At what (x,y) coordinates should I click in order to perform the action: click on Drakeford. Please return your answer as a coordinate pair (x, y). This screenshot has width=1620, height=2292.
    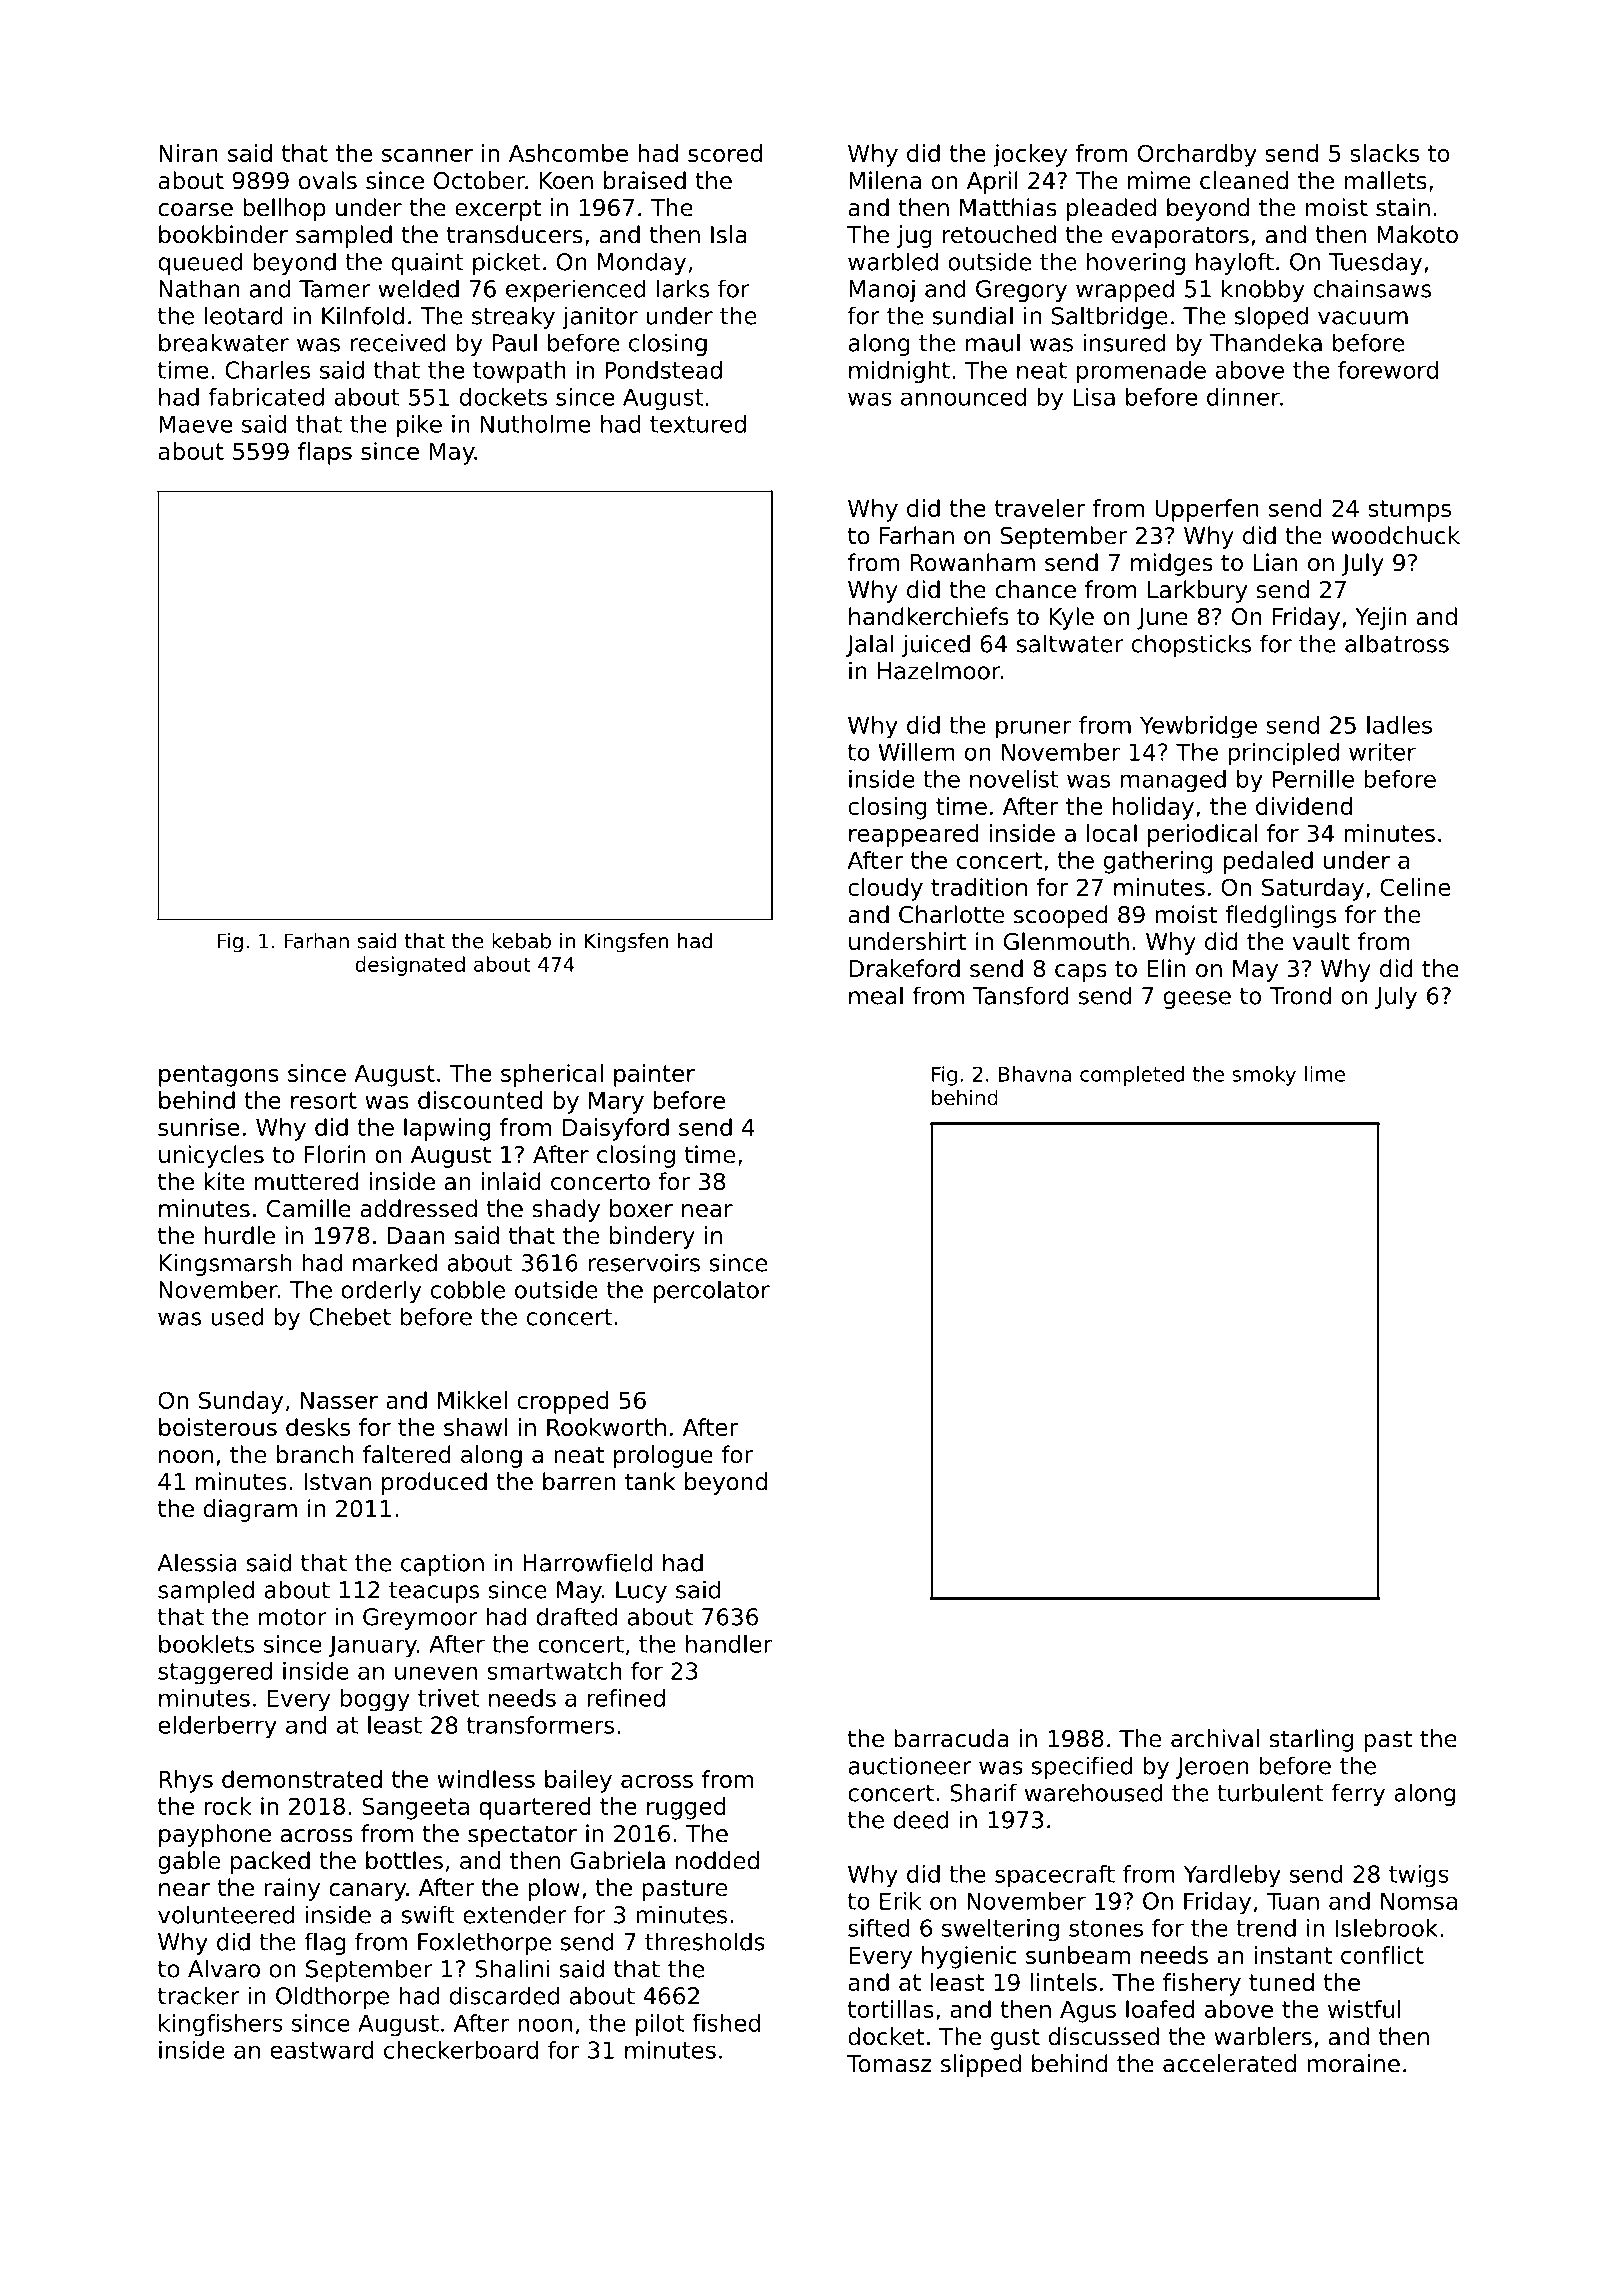
    Looking at the image, I should click on (904, 968).
